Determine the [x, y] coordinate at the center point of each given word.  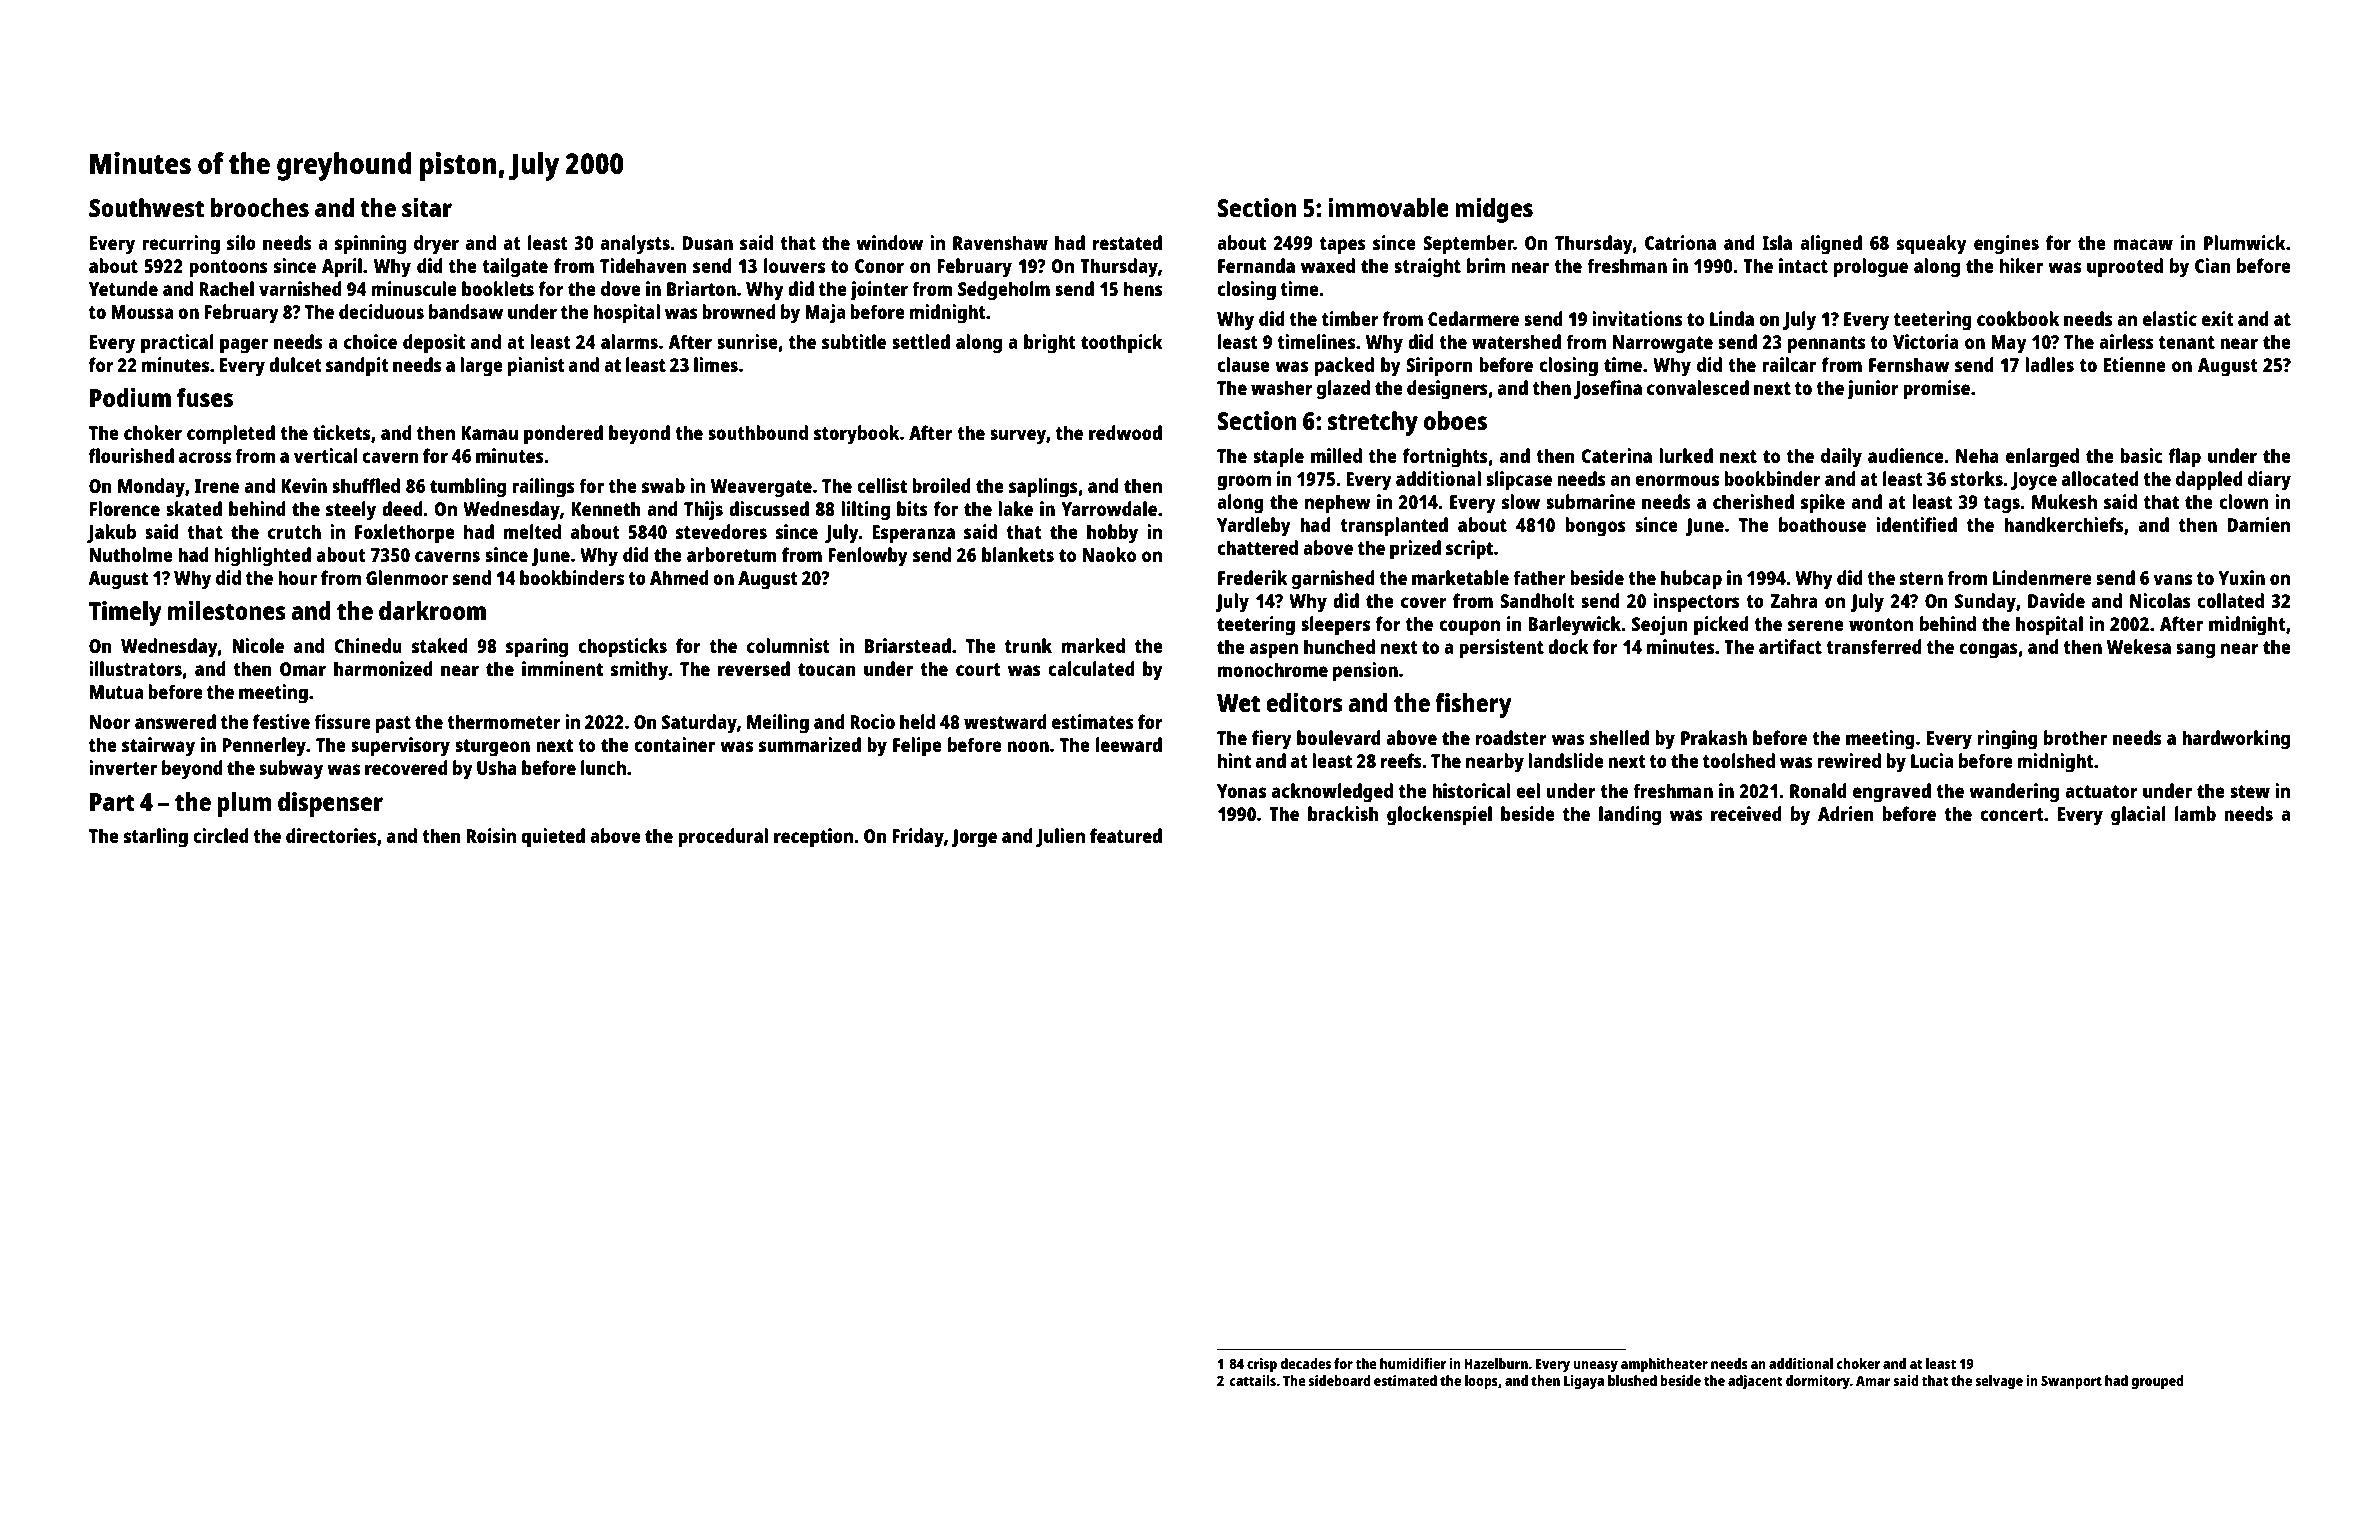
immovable [1388, 207]
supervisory [400, 747]
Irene [217, 486]
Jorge [974, 838]
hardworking [2236, 740]
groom [1244, 483]
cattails [1253, 1380]
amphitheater [1664, 1365]
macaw [2143, 244]
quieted [553, 838]
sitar [427, 207]
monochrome [1273, 669]
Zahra [1794, 600]
